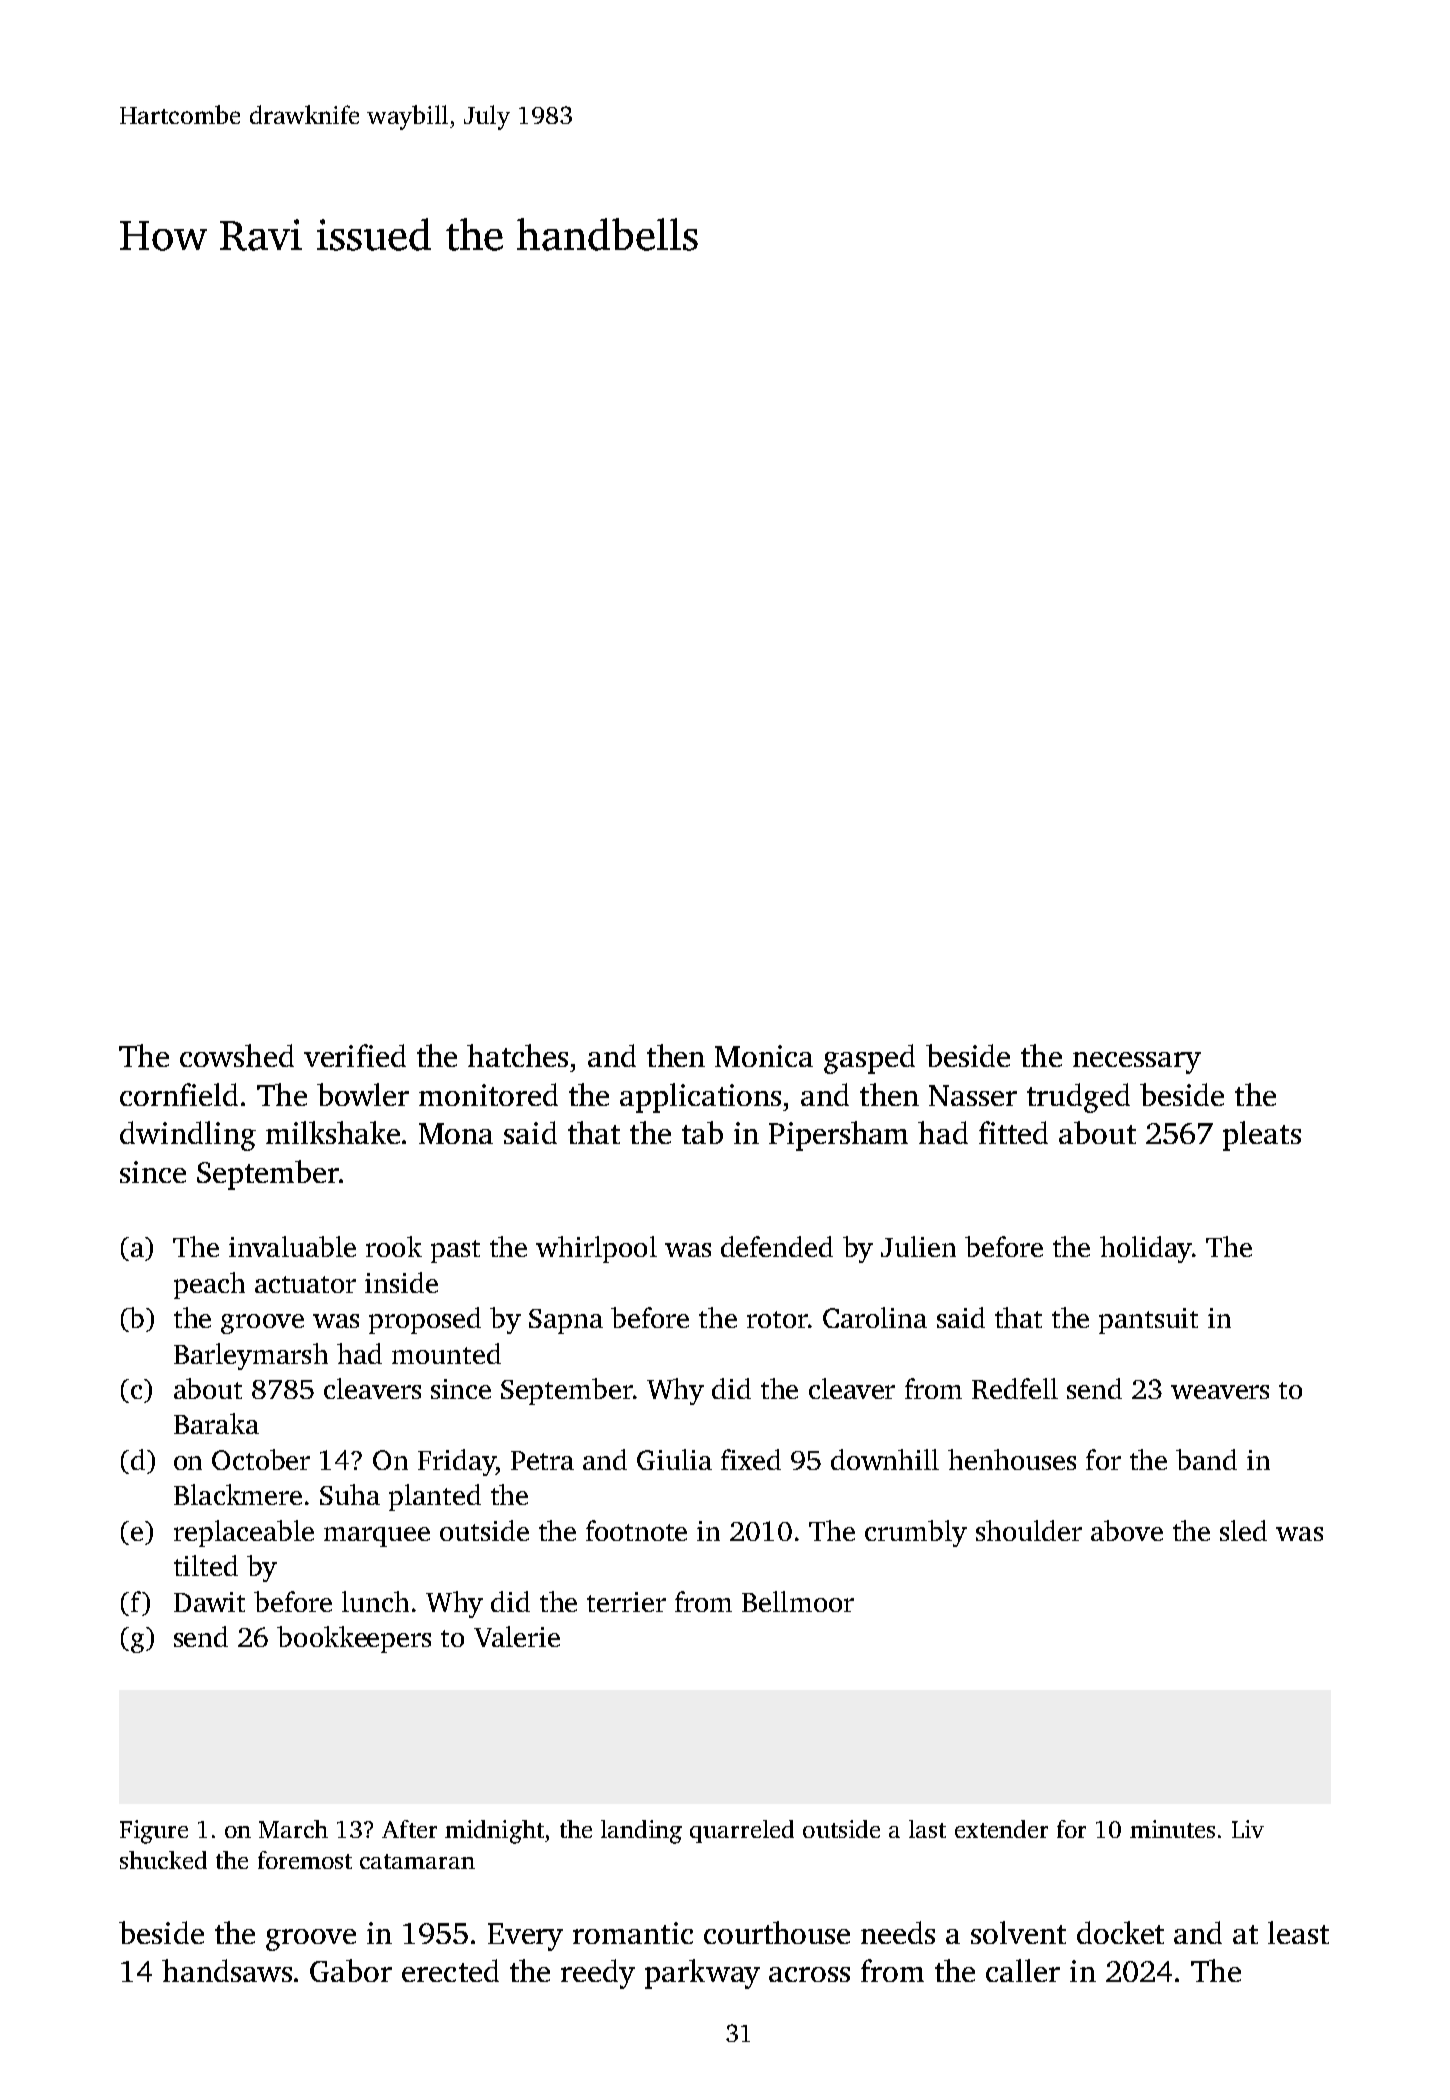 This screenshot has width=1450, height=2100. What do you see at coordinates (1137, 1063) in the screenshot?
I see `necessary` at bounding box center [1137, 1063].
